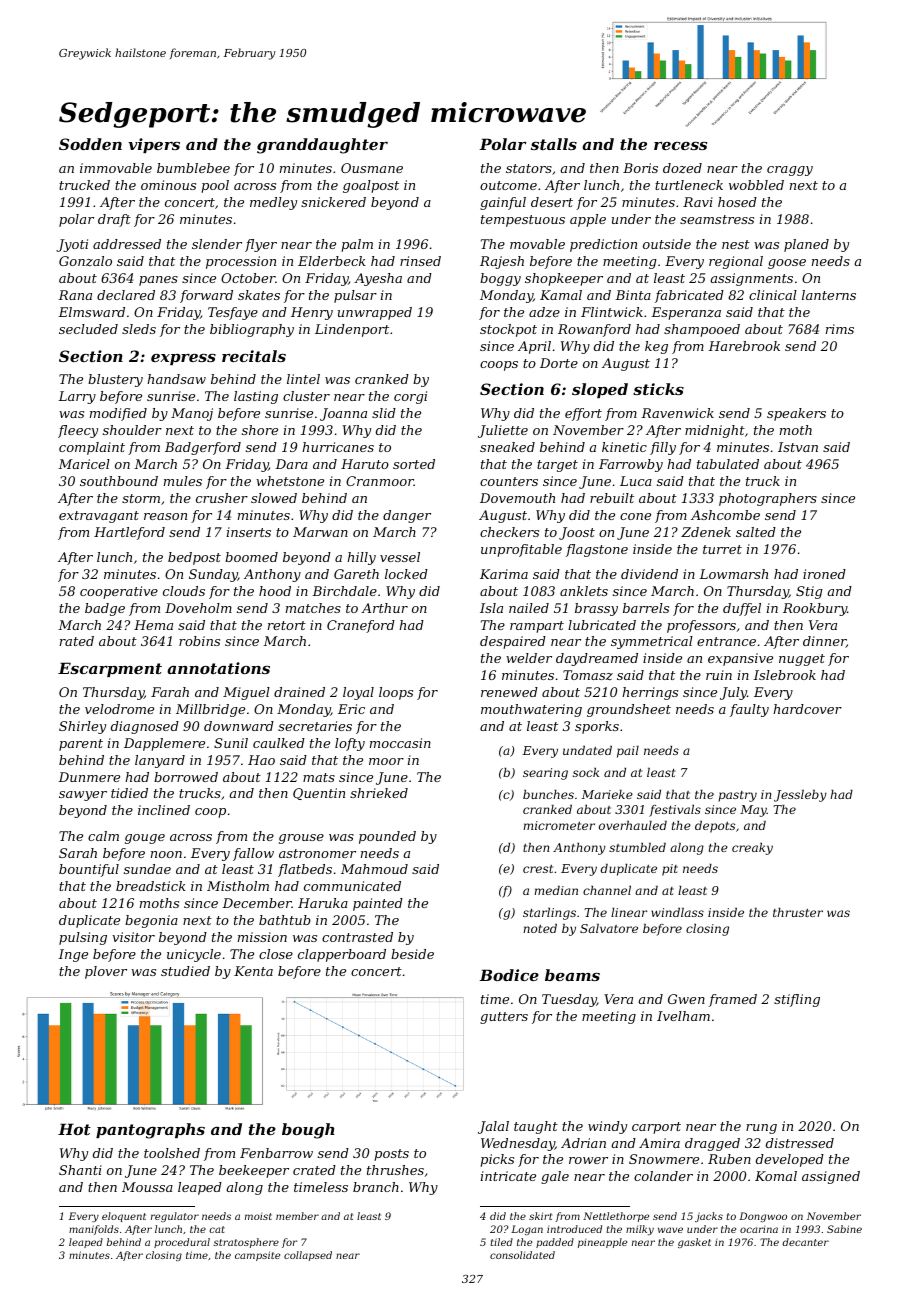 Image resolution: width=924 pixels, height=1308 pixels. Describe the element at coordinates (90, 144) in the image. I see `Sodden` at that location.
